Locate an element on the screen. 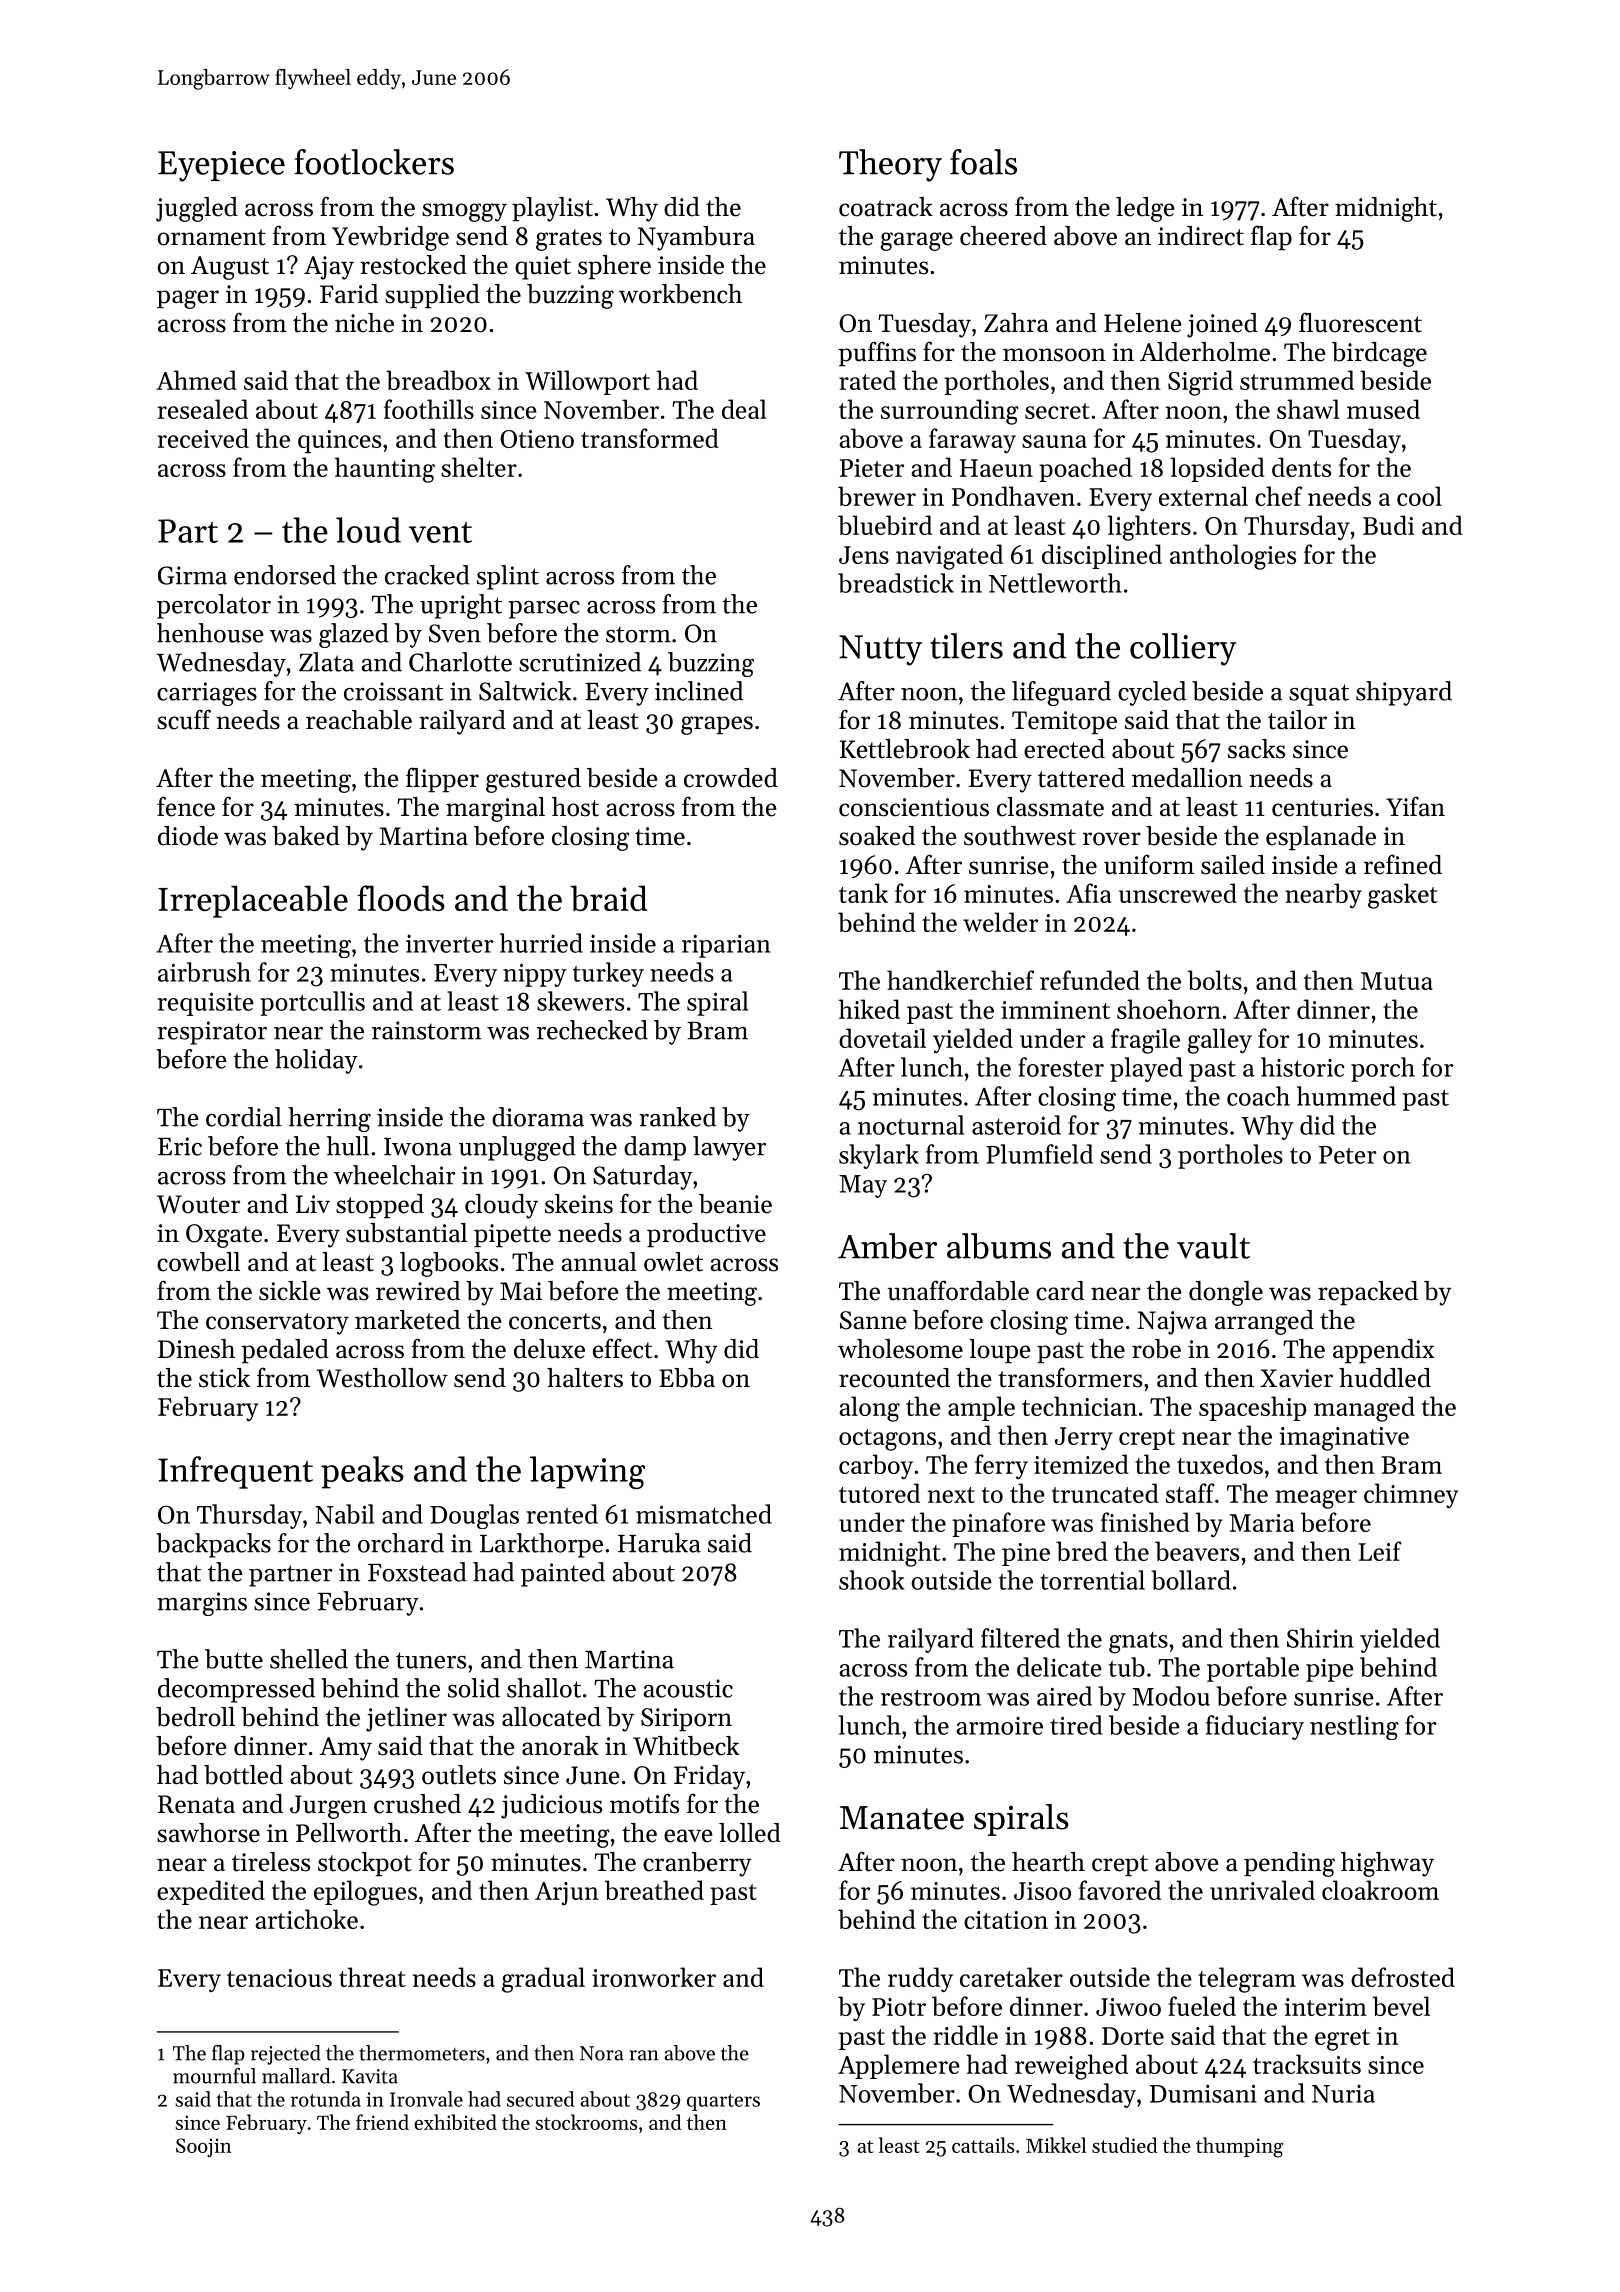 The image size is (1620, 2292). vent is located at coordinates (440, 532).
